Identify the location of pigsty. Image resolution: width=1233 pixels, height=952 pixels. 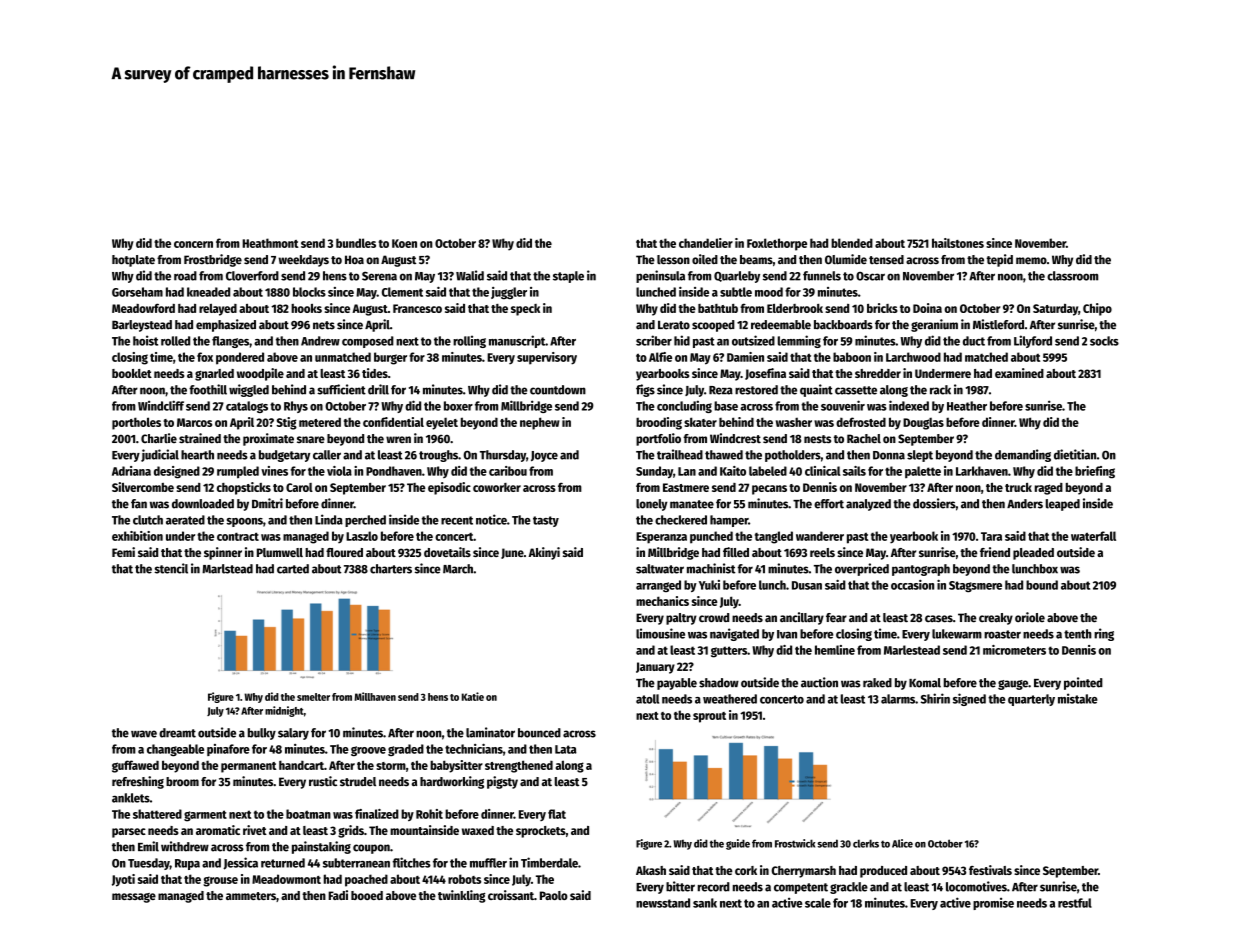
(502, 782).
